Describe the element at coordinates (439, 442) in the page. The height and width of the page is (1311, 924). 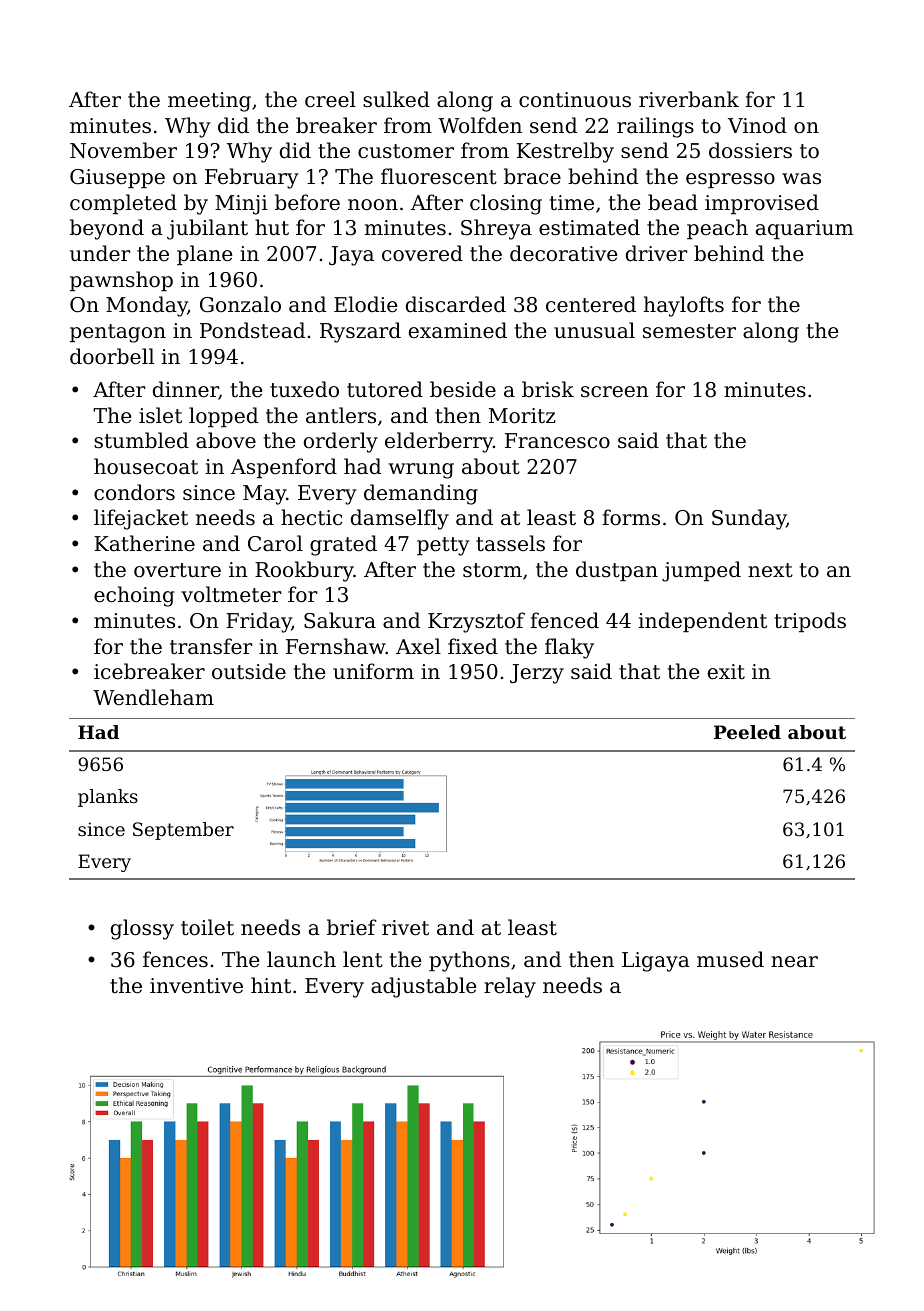
I see `elderberry` at that location.
